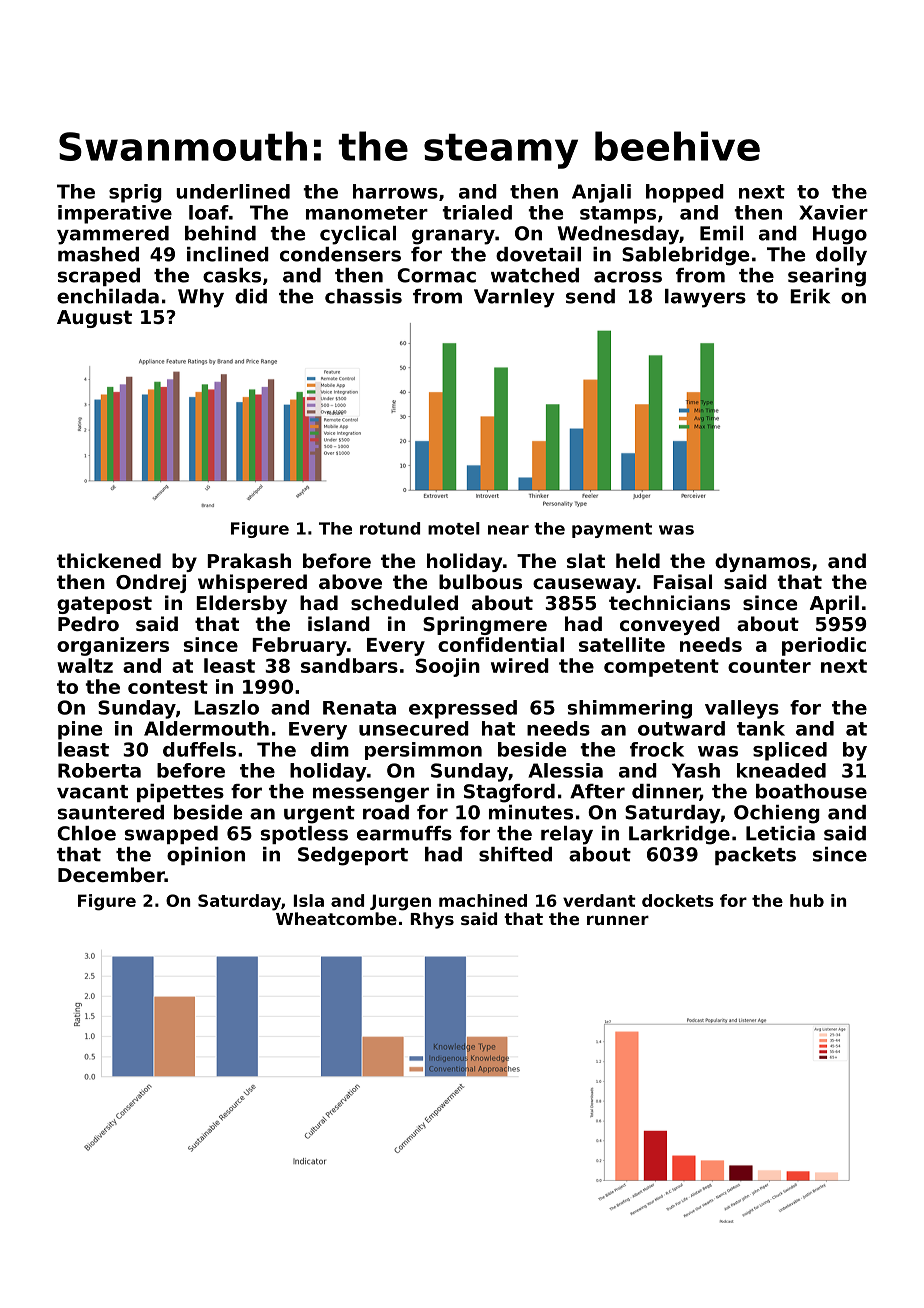 The height and width of the screenshot is (1308, 924). What do you see at coordinates (824, 646) in the screenshot?
I see `periodic` at bounding box center [824, 646].
